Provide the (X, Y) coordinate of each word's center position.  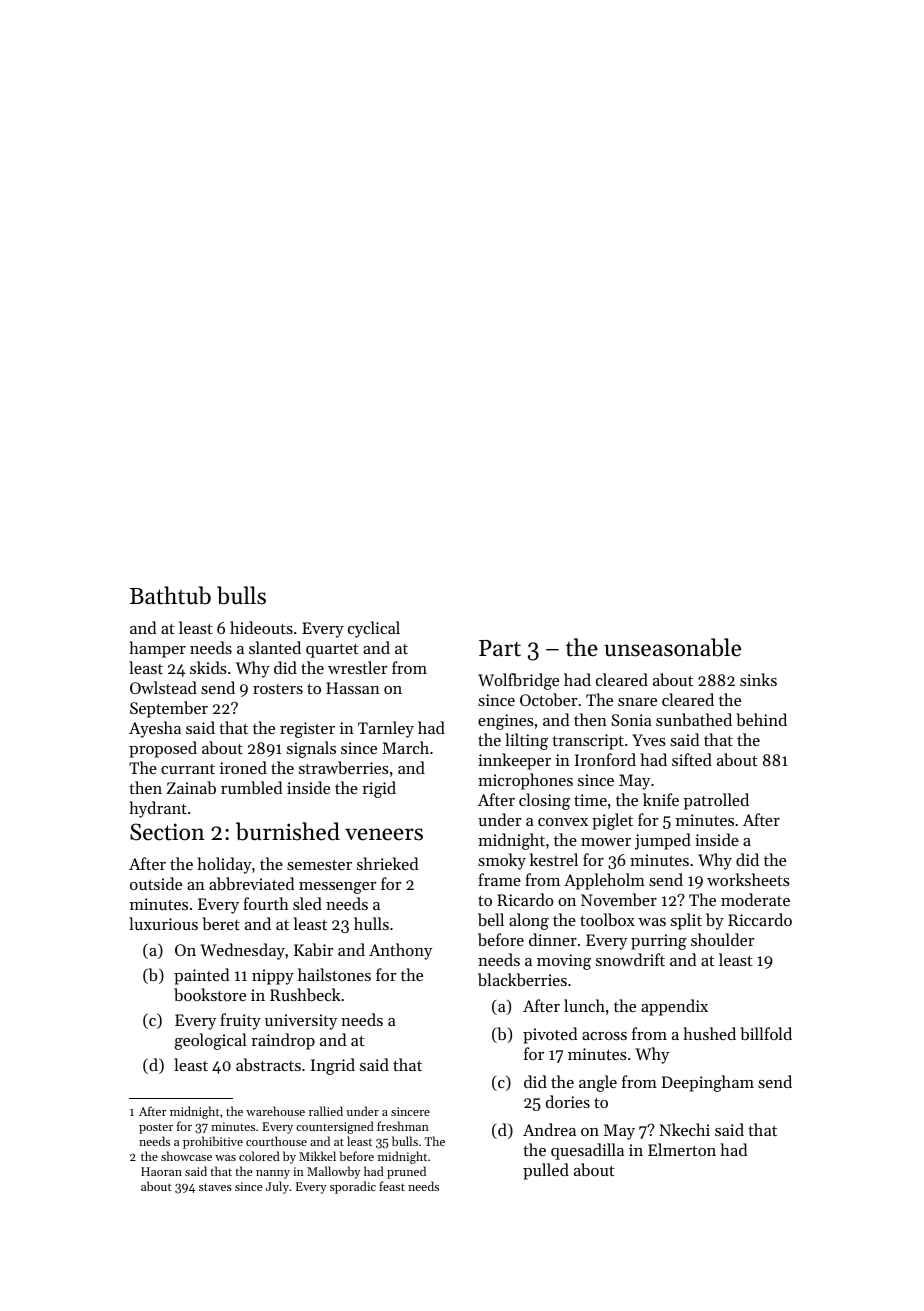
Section (167, 832)
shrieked (387, 863)
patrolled (716, 801)
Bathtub (170, 595)
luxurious (163, 923)
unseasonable (672, 647)
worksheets (748, 879)
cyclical (374, 629)
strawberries (344, 767)
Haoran (161, 1171)
